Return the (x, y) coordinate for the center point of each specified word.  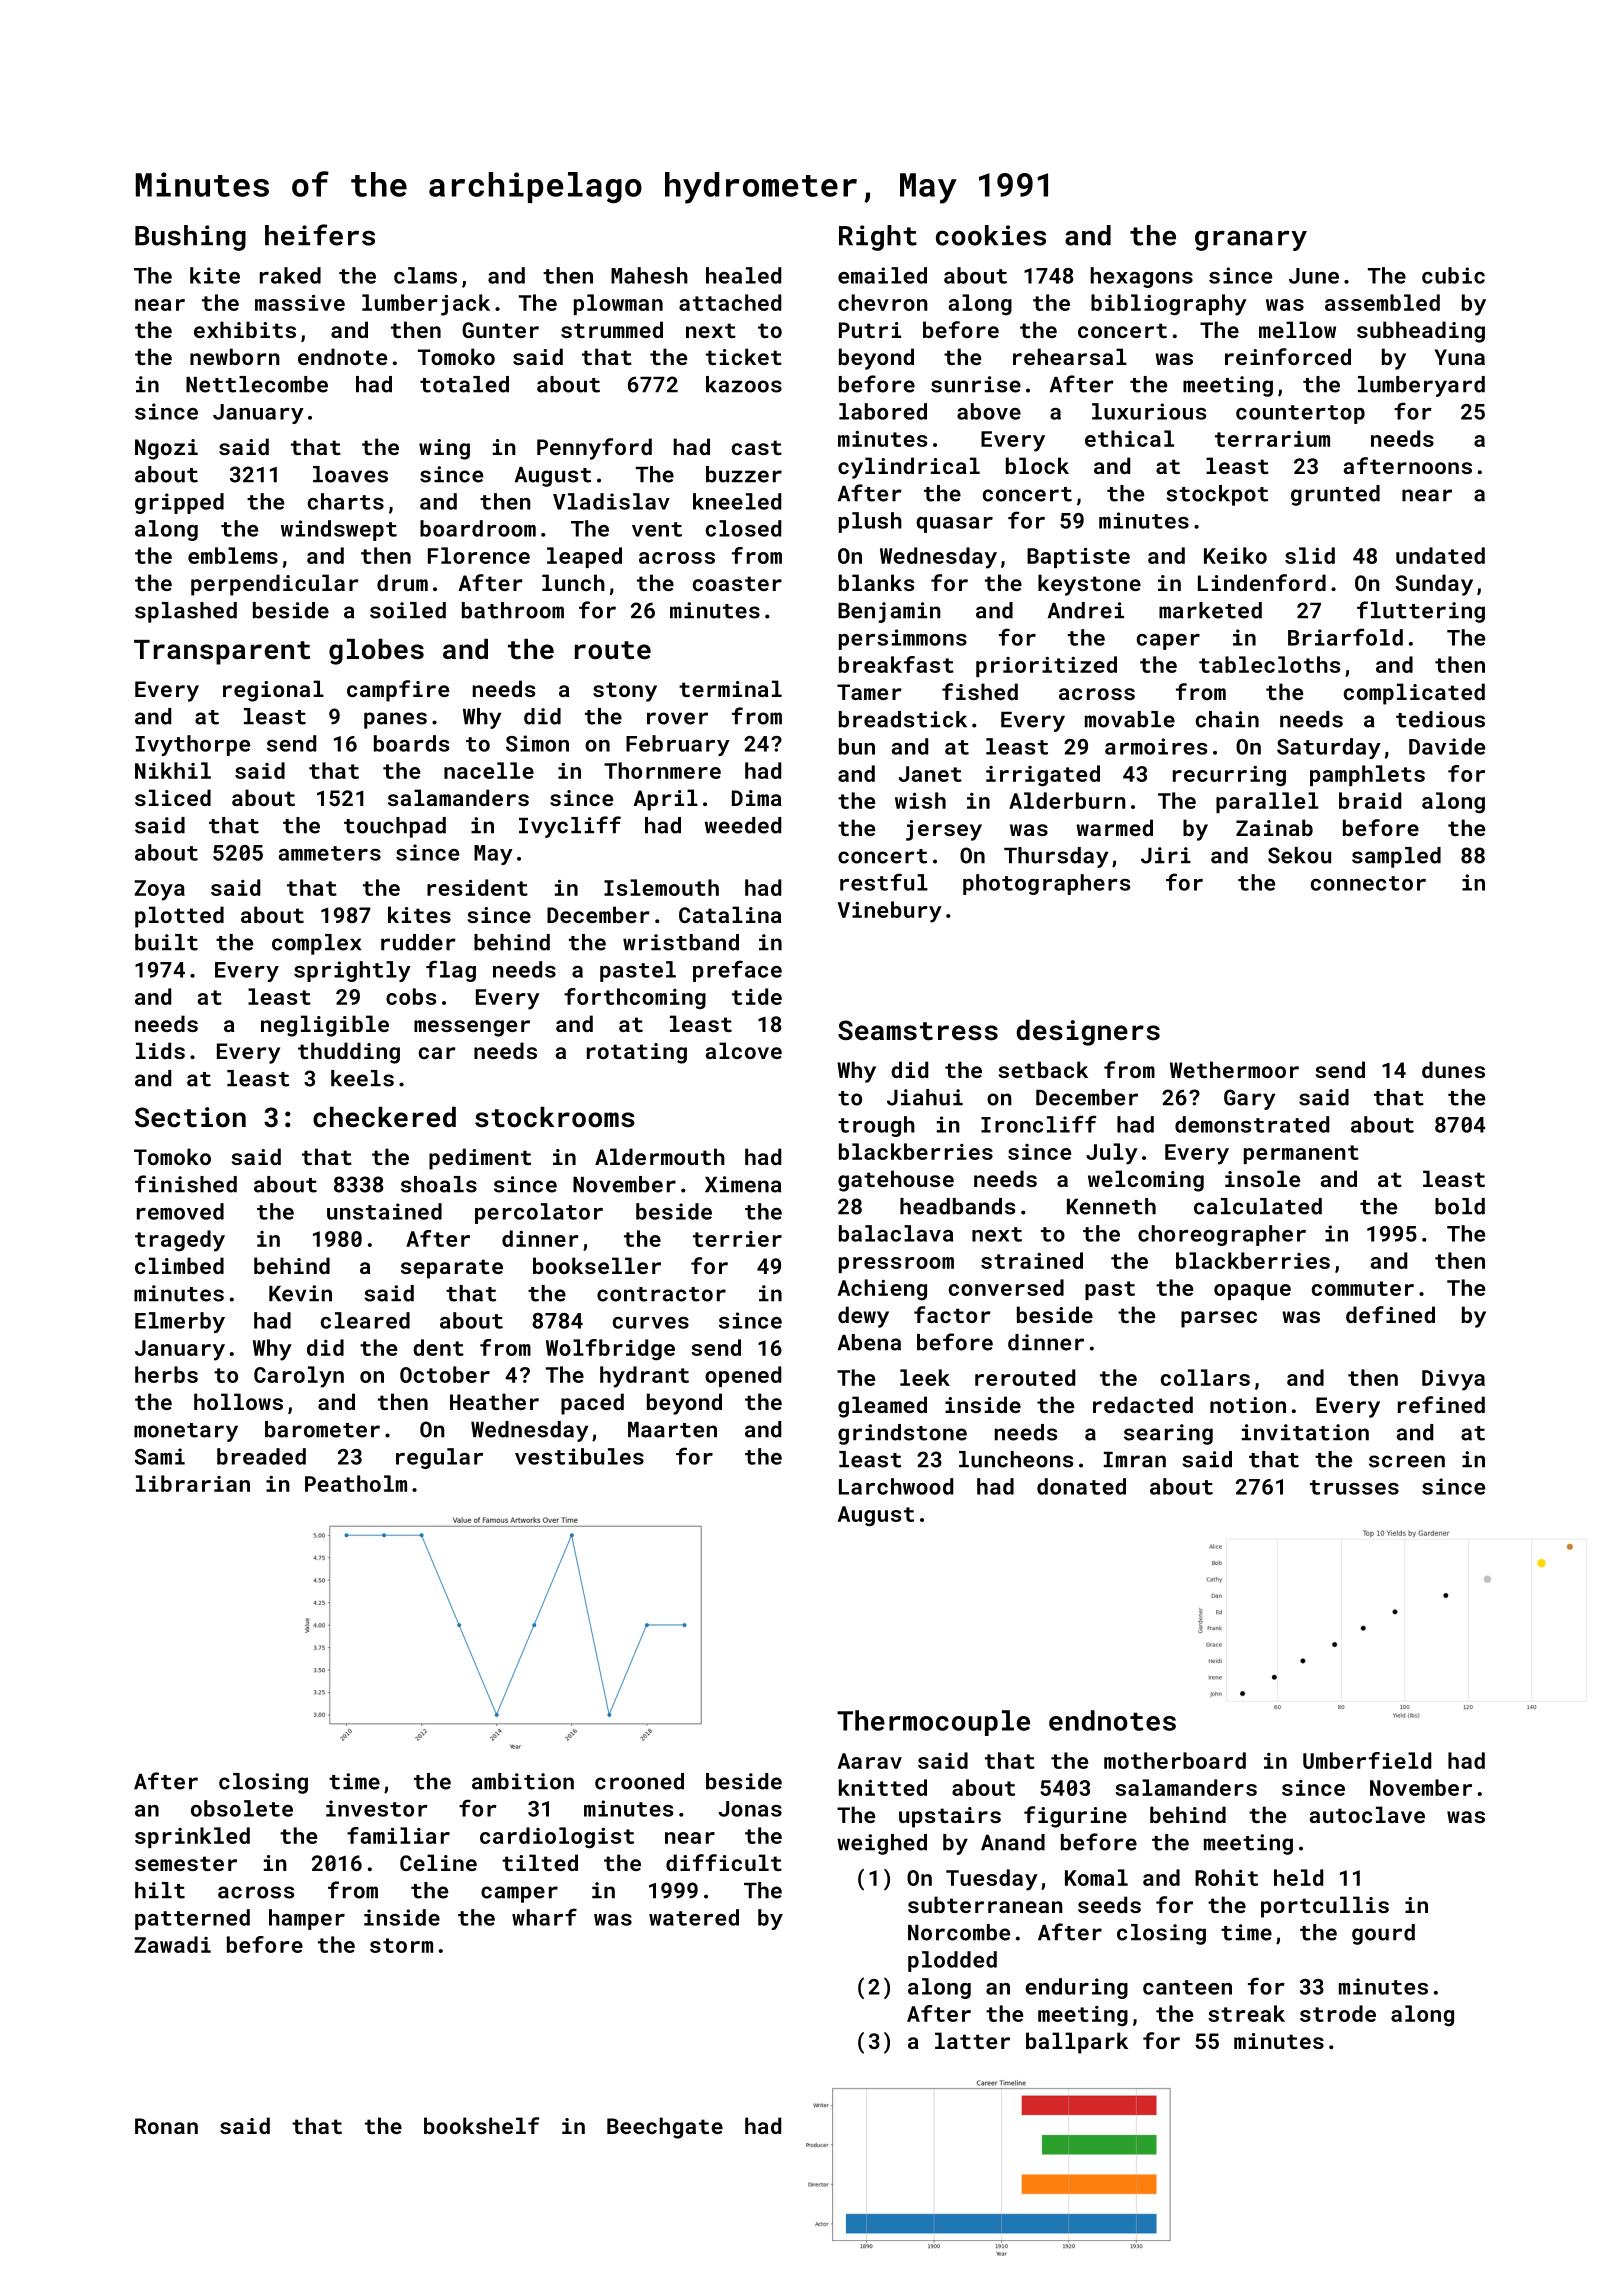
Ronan (166, 2126)
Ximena (743, 1184)
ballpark (1077, 2043)
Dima (757, 798)
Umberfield (1367, 1760)
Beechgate (665, 2128)
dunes (1453, 1069)
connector (1368, 883)
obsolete (242, 1808)
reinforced (1288, 356)
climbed (179, 1265)
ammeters (329, 853)
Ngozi (166, 449)
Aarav (870, 1761)
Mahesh (649, 275)
